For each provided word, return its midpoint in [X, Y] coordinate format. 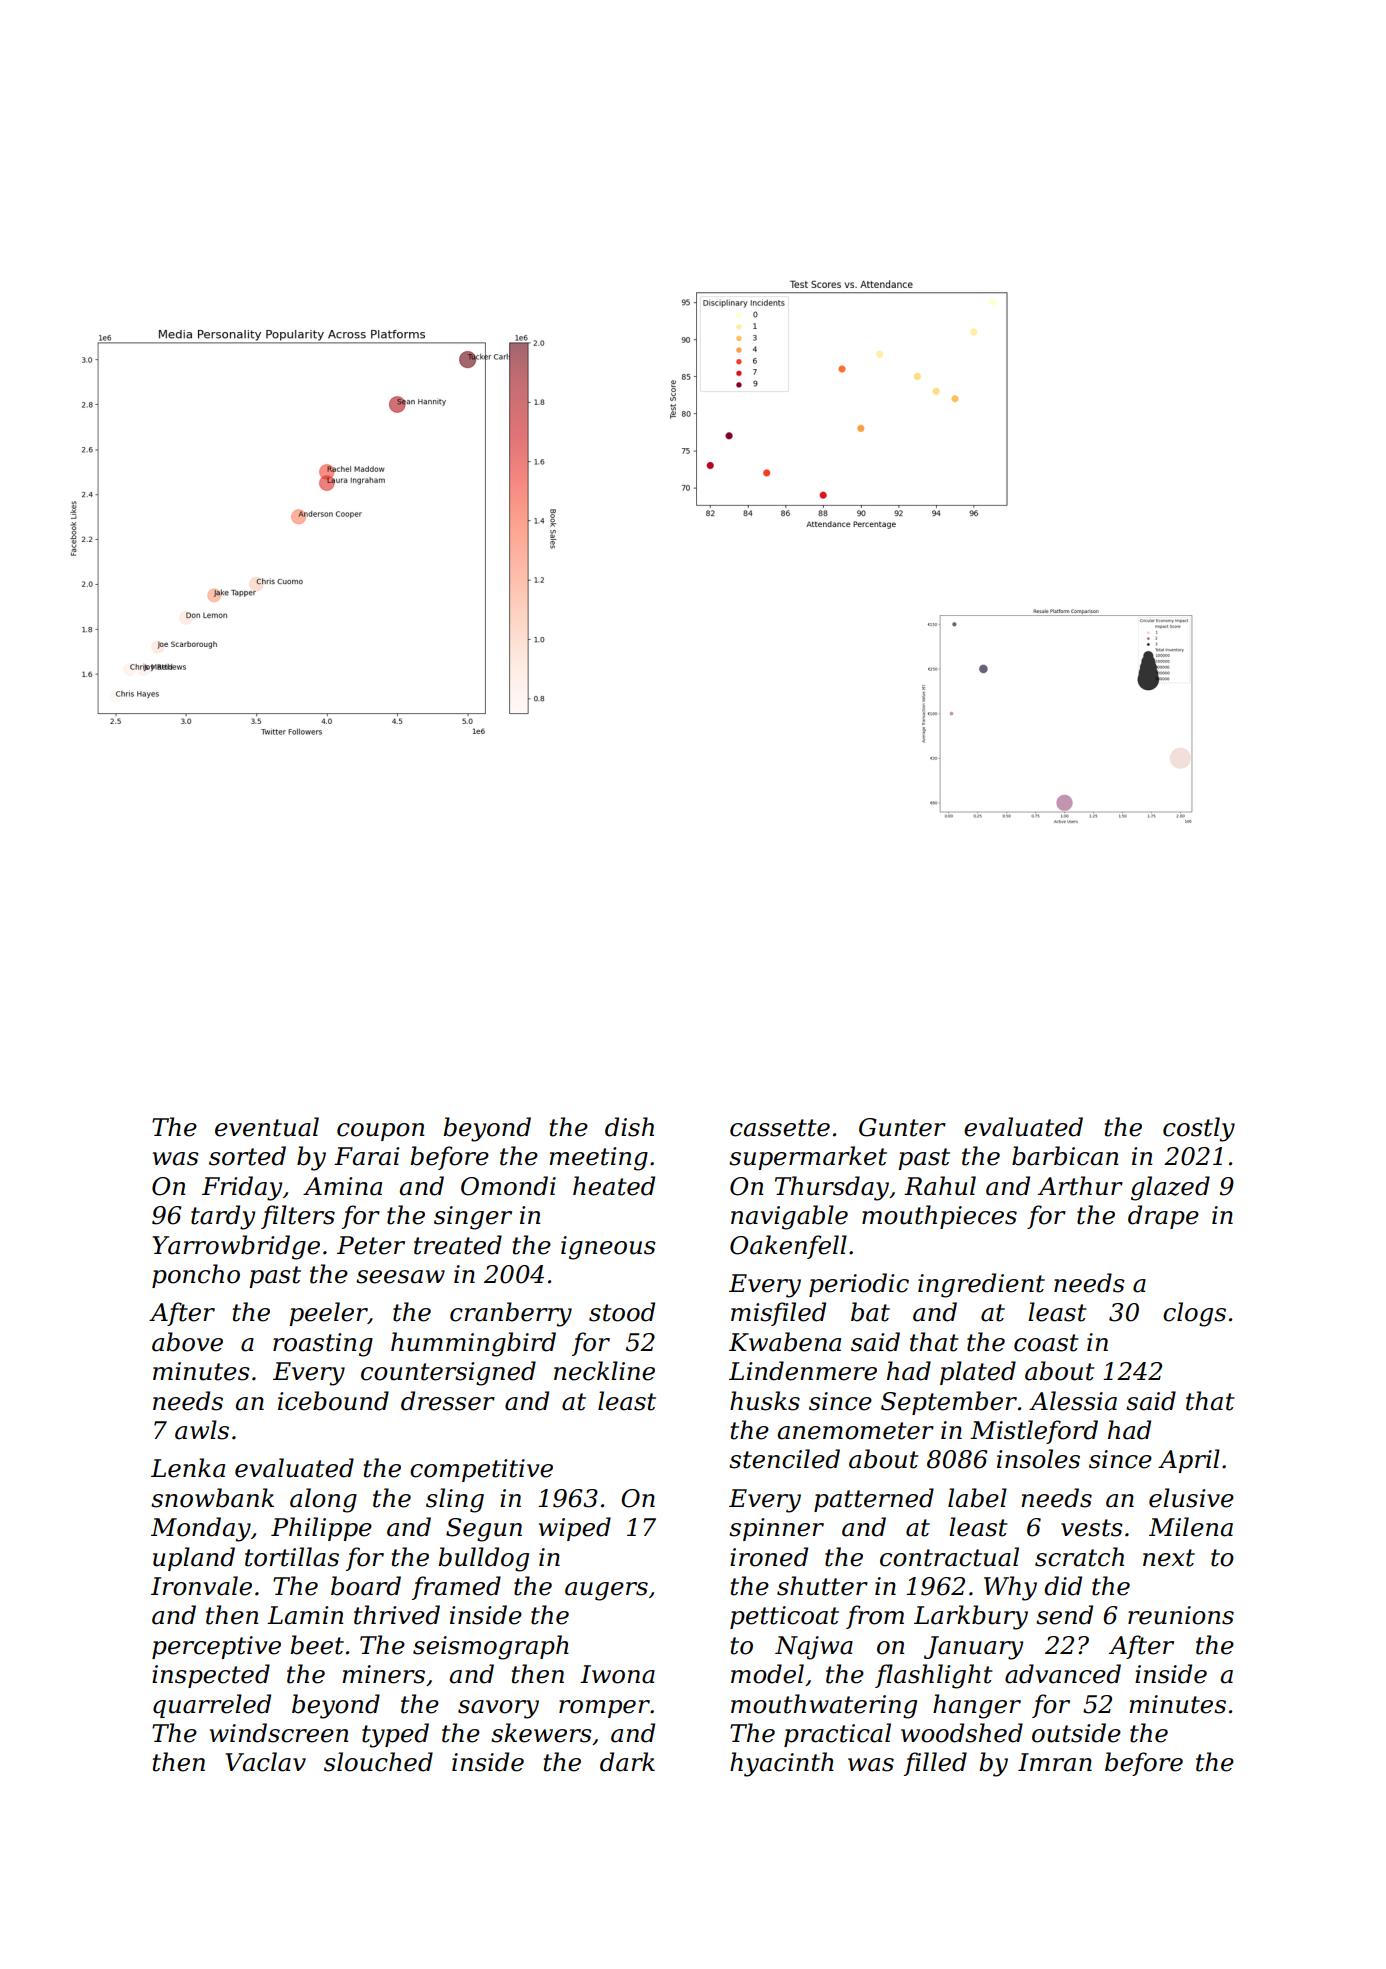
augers [606, 1591]
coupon [380, 1132]
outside [1076, 1733]
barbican [1065, 1156]
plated [978, 1373]
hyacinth [782, 1764]
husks [765, 1401]
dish [629, 1127]
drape [1163, 1217]
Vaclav [266, 1762]
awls [202, 1430]
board [366, 1586]
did [1063, 1586]
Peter [371, 1245]
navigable [789, 1217]
